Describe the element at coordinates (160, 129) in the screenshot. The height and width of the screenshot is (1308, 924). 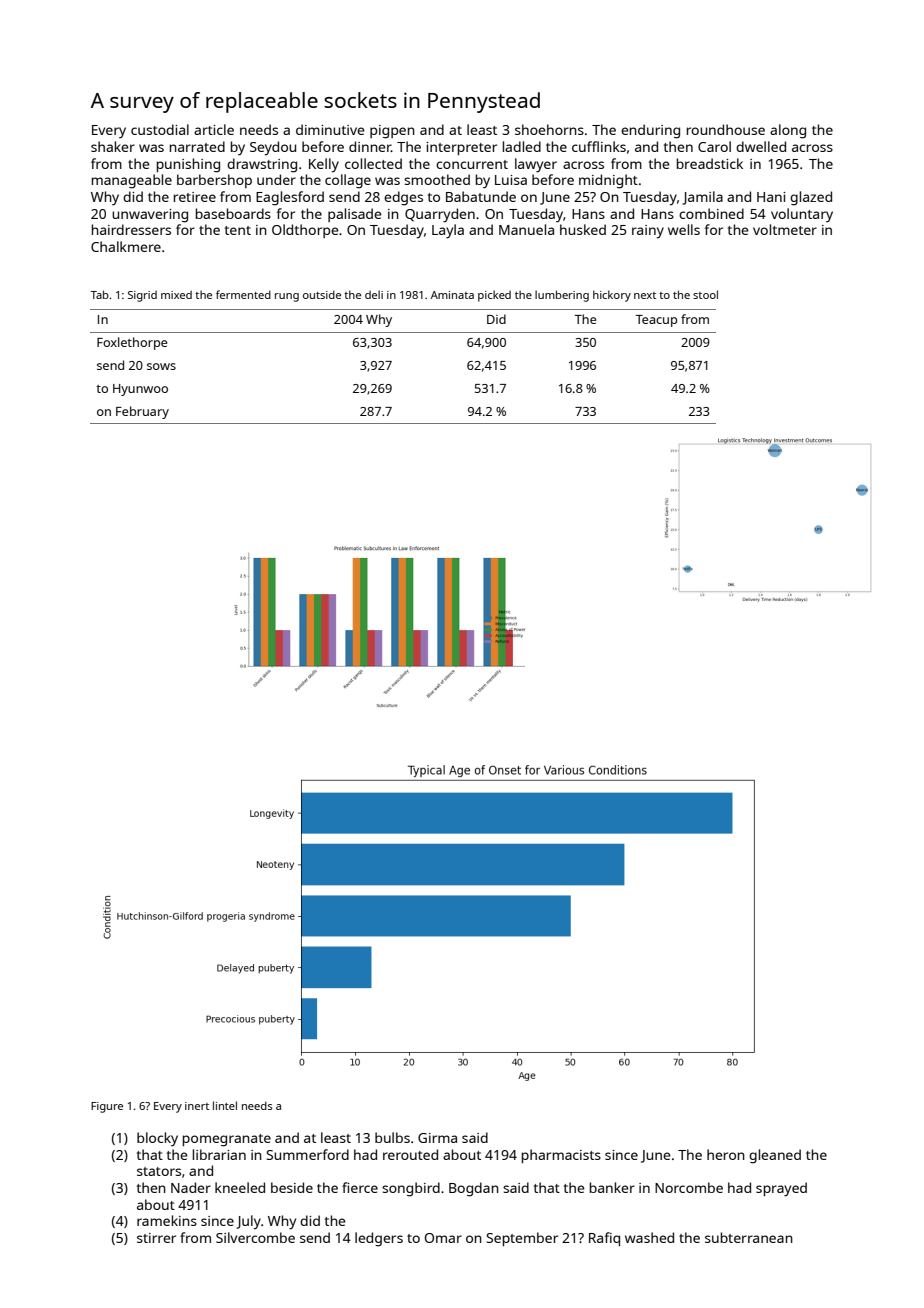
I see `custodial` at that location.
